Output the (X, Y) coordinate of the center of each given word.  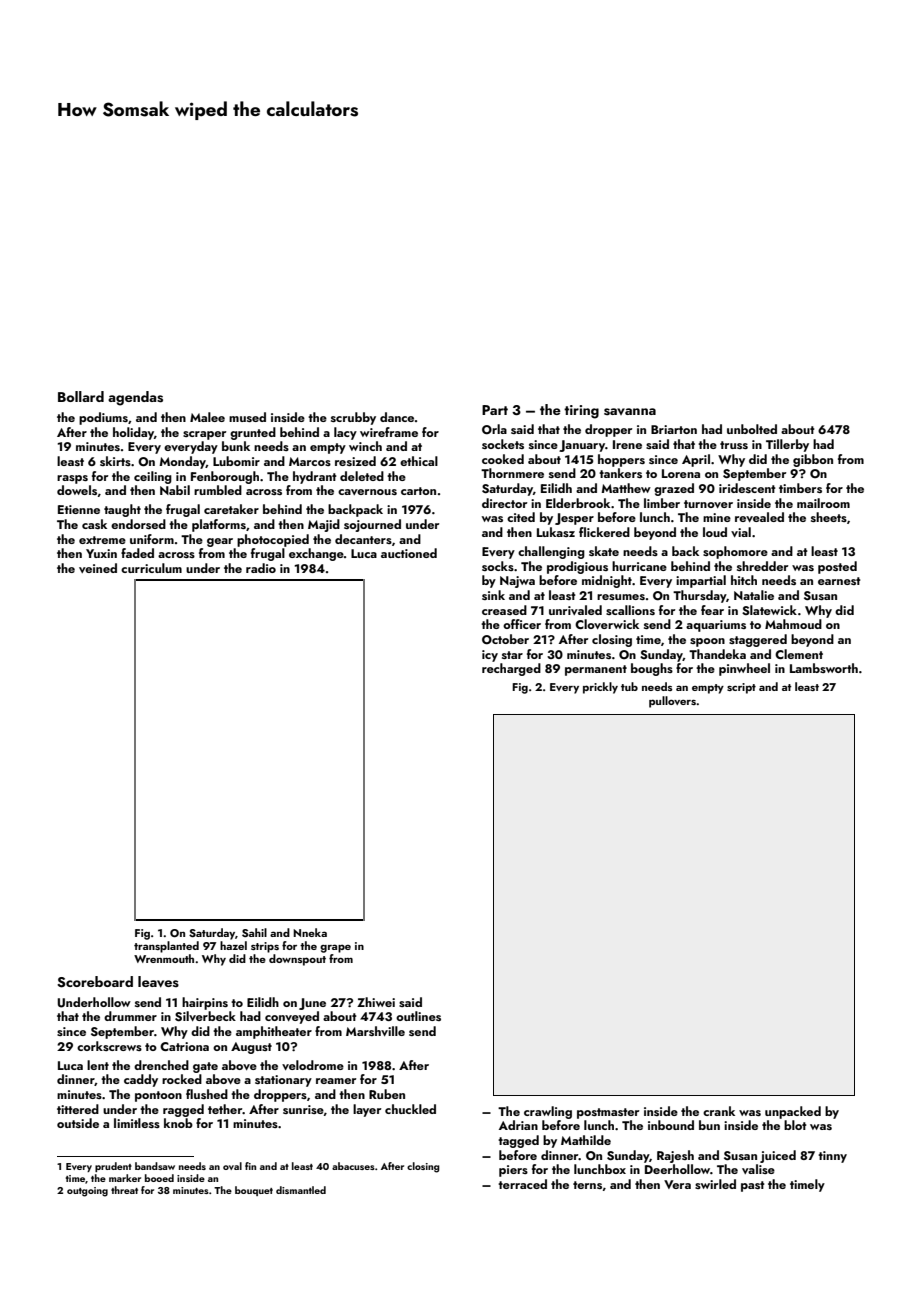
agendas (135, 398)
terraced (522, 1184)
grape (335, 948)
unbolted (752, 429)
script (741, 688)
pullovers (673, 702)
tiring (581, 412)
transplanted (166, 947)
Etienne (79, 509)
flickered (604, 532)
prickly (600, 688)
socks (498, 566)
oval (232, 1166)
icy (490, 656)
